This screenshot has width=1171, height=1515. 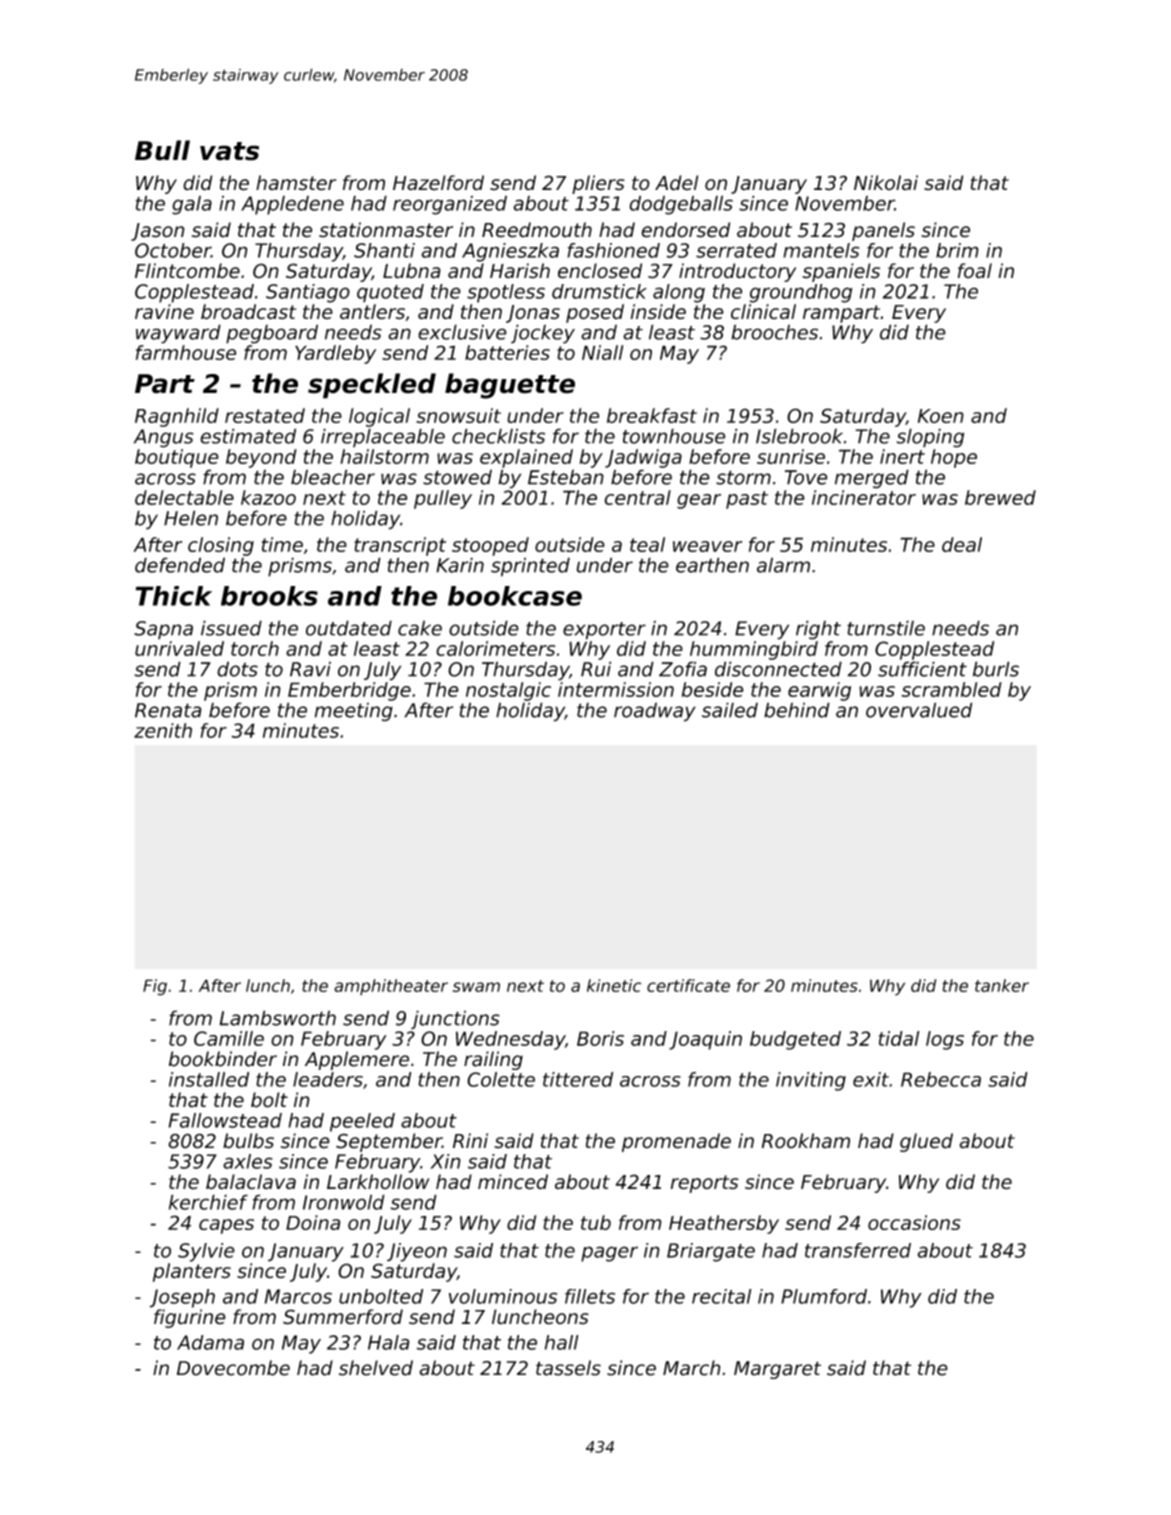 What do you see at coordinates (412, 271) in the screenshot?
I see `Lubna` at bounding box center [412, 271].
